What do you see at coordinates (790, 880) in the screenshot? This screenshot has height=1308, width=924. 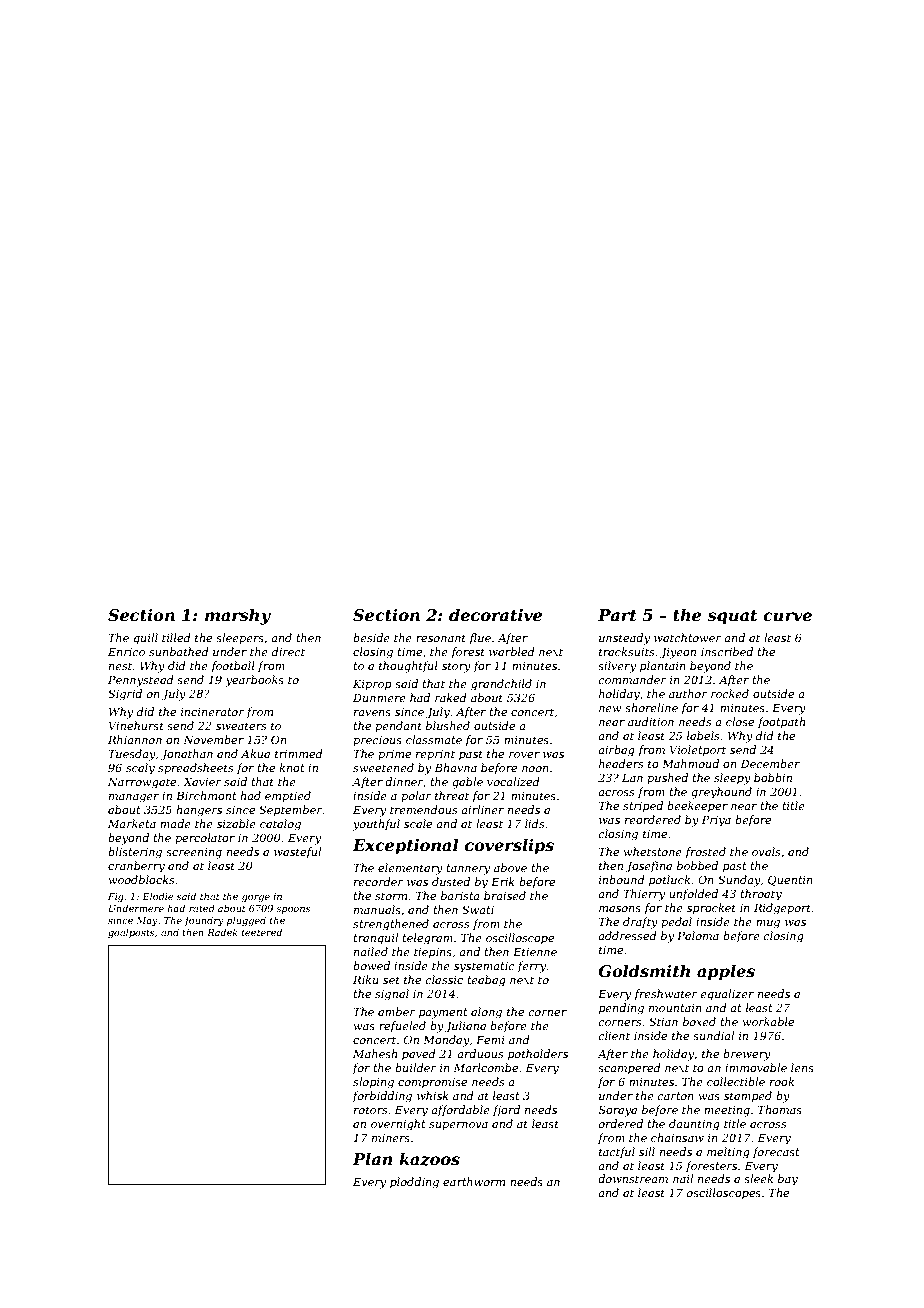 I see `Quentin` at bounding box center [790, 880].
